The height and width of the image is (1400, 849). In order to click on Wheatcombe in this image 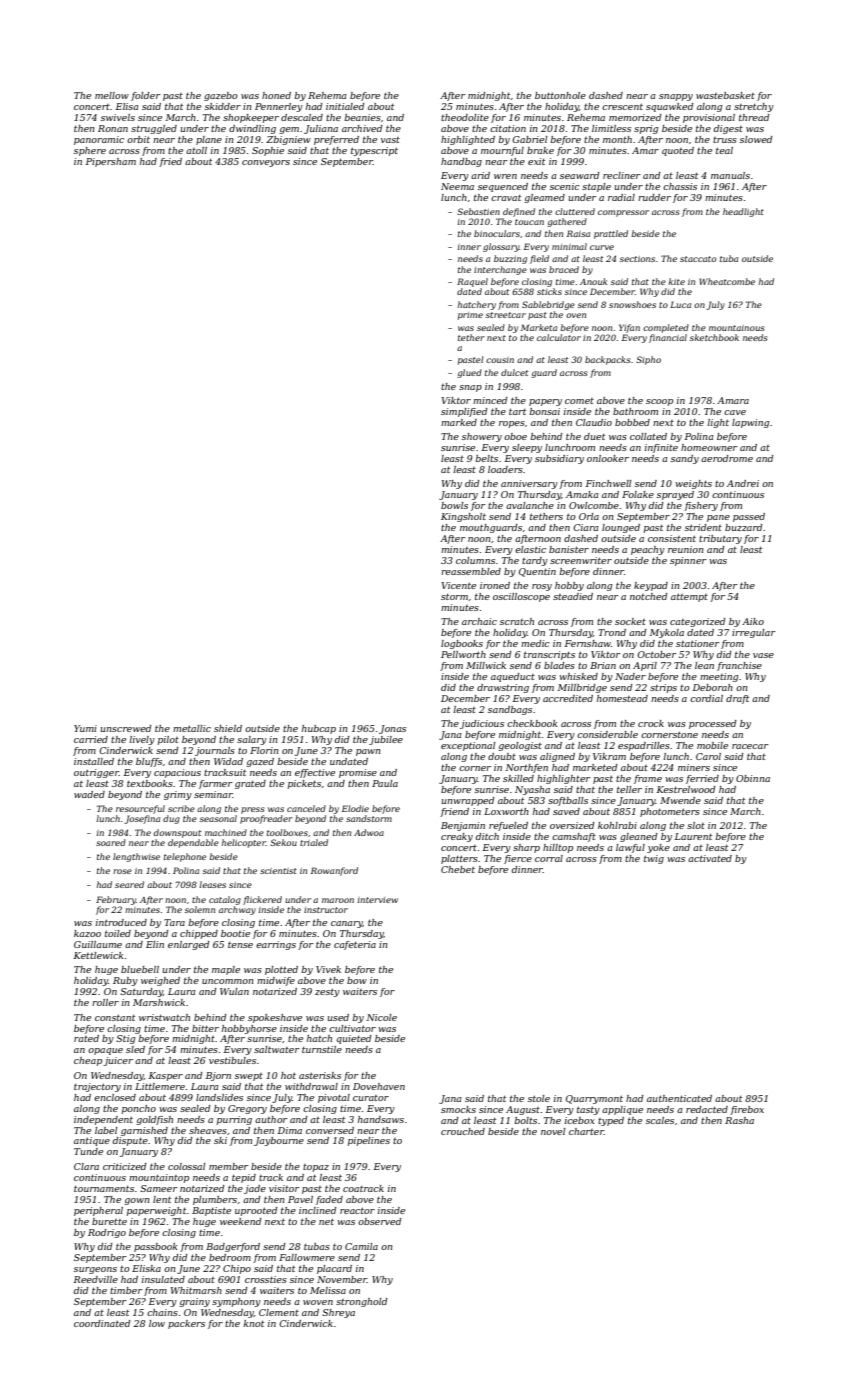, I will do `click(727, 281)`.
